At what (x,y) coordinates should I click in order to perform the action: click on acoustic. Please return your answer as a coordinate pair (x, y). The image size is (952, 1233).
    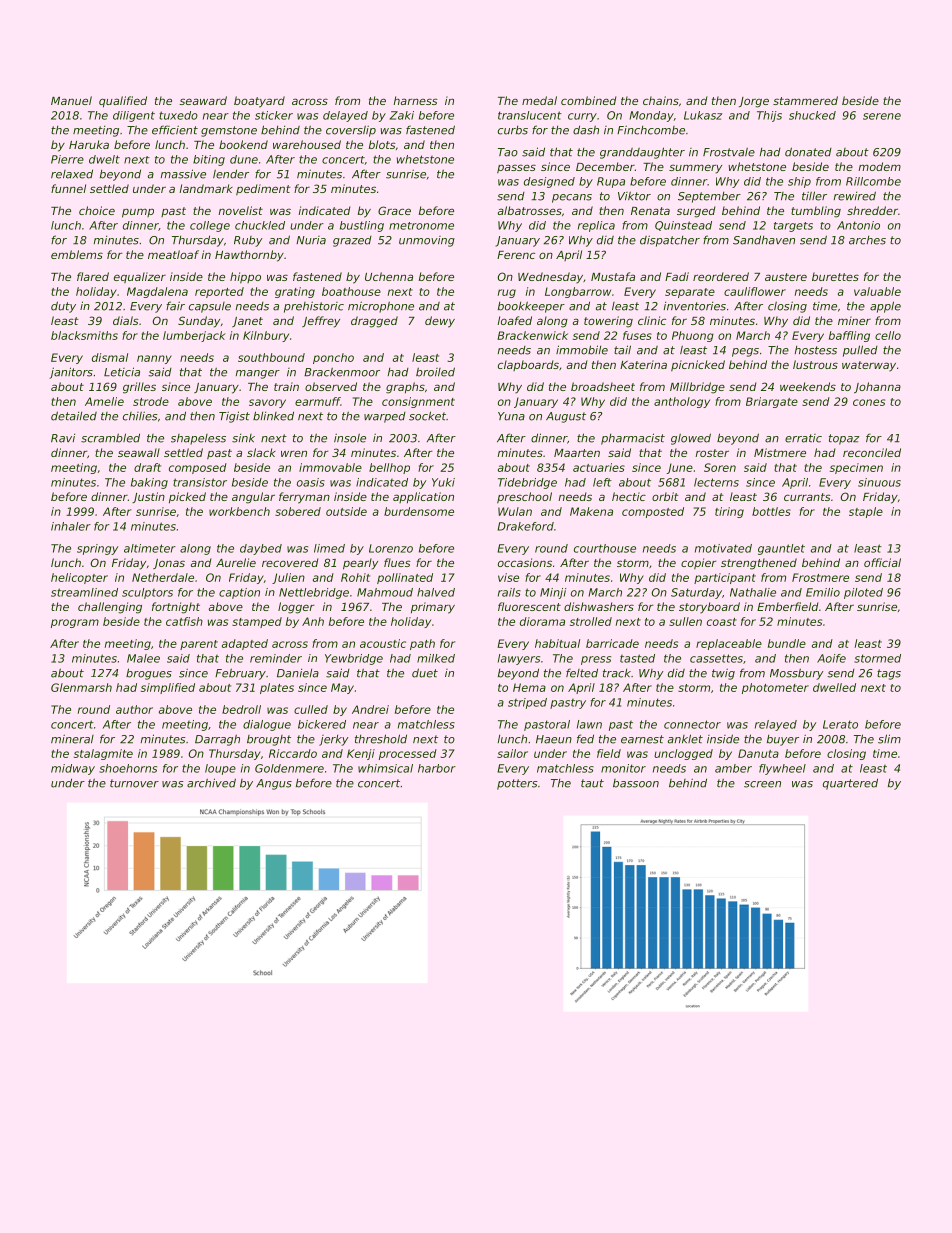
    Looking at the image, I should click on (383, 643).
